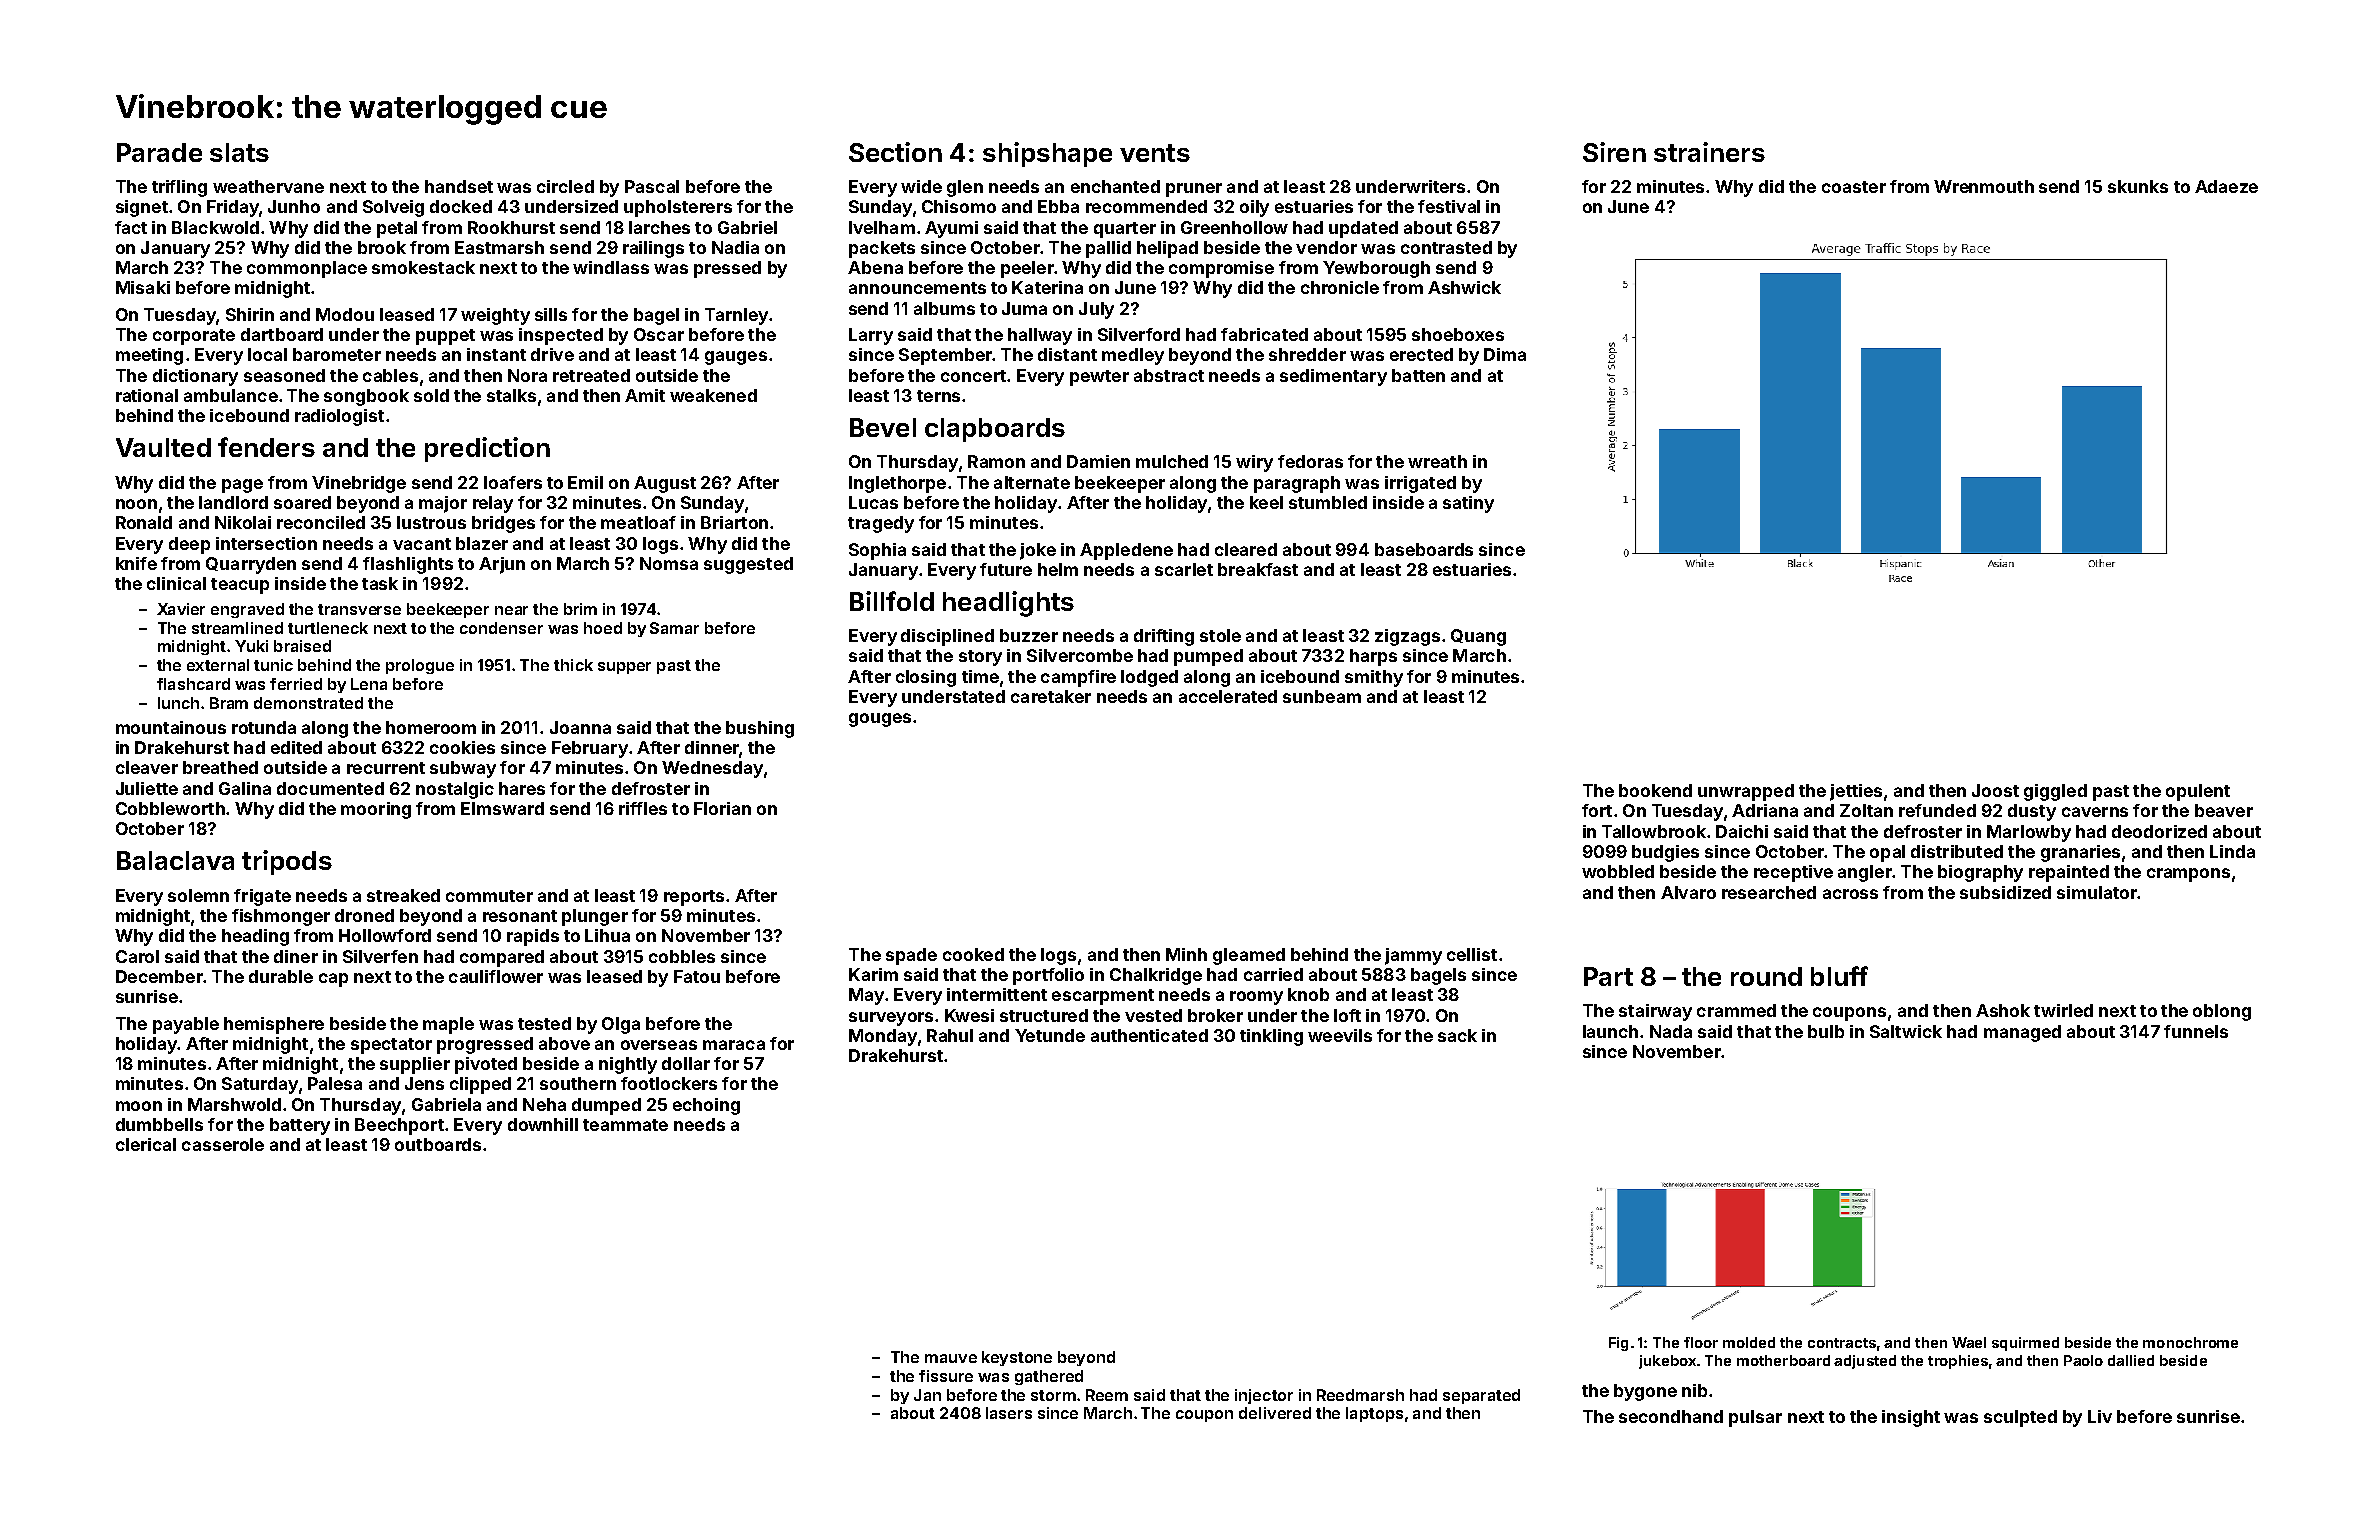 This document has width=2380, height=1540. Describe the element at coordinates (880, 720) in the document. I see `gouges` at that location.
